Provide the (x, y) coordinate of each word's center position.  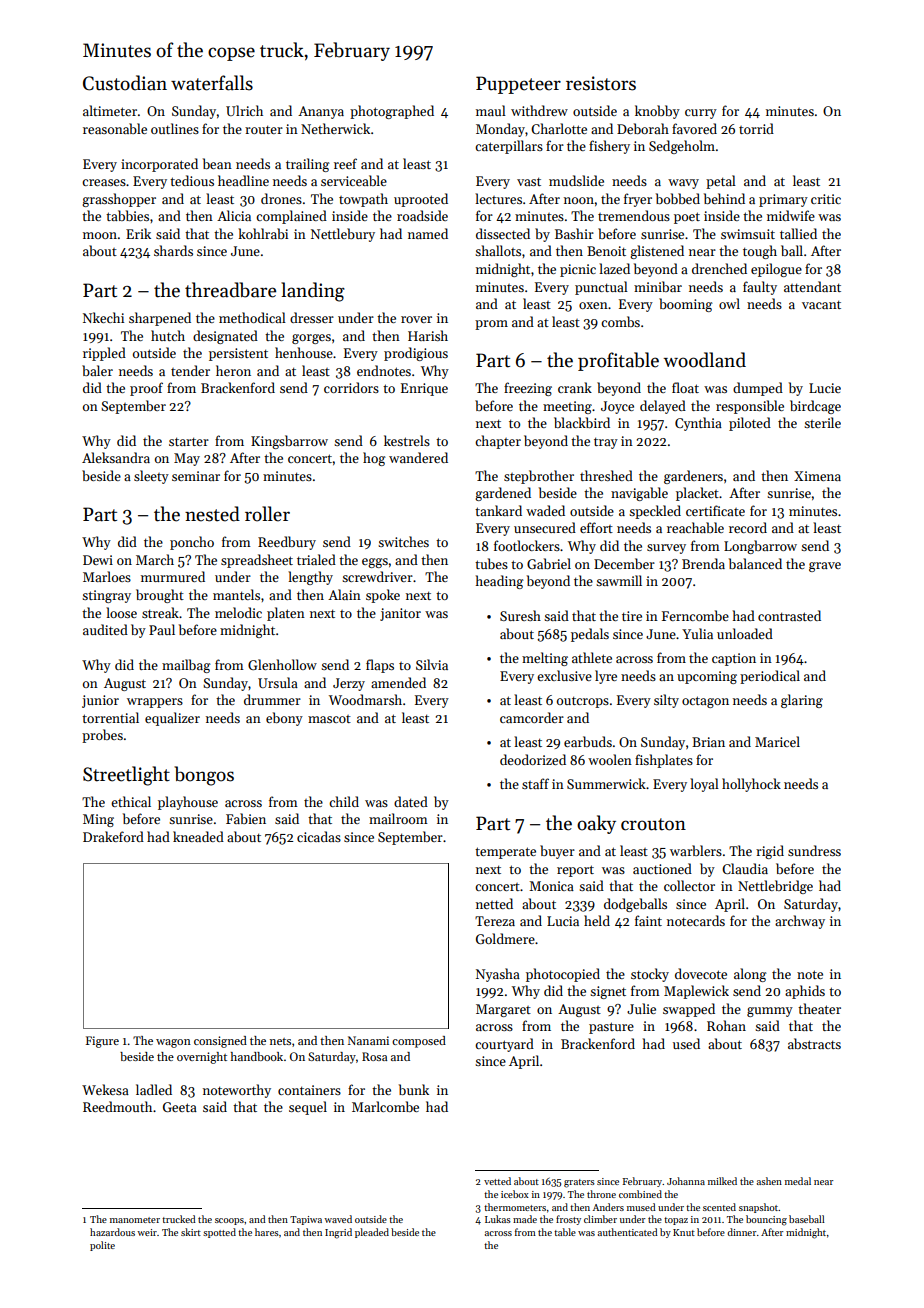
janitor (400, 614)
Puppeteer (518, 85)
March (155, 559)
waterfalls (212, 83)
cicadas (319, 836)
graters (579, 1183)
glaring (802, 701)
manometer (135, 1220)
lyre (606, 677)
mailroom (398, 818)
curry (701, 114)
